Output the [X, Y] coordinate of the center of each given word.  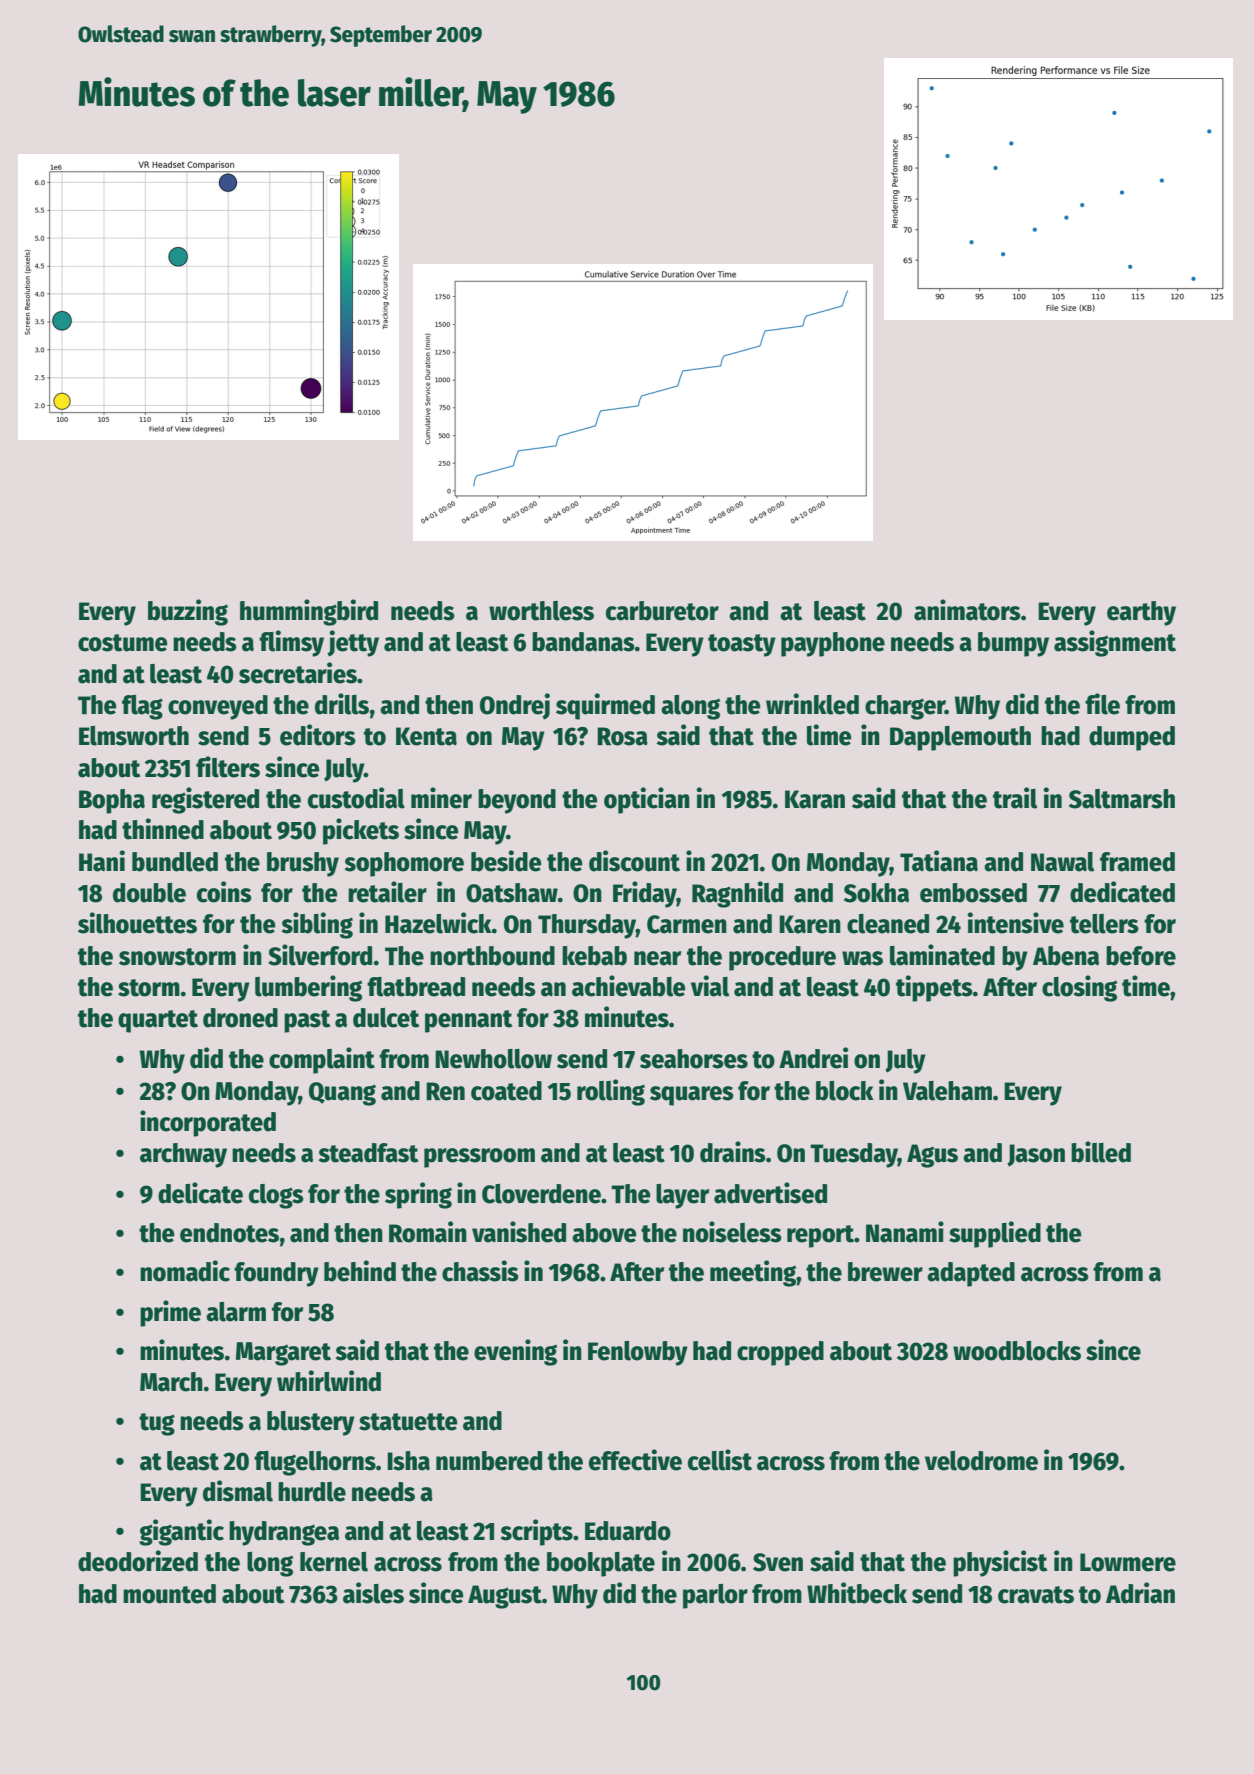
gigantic [181, 1532]
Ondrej [515, 706]
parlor [715, 1596]
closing [1079, 988]
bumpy [1013, 644]
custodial [356, 798]
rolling [611, 1092]
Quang [342, 1094]
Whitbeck [857, 1593]
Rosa [622, 736]
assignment [1115, 643]
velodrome [981, 1461]
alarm [236, 1312]
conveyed [218, 707]
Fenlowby [638, 1353]
